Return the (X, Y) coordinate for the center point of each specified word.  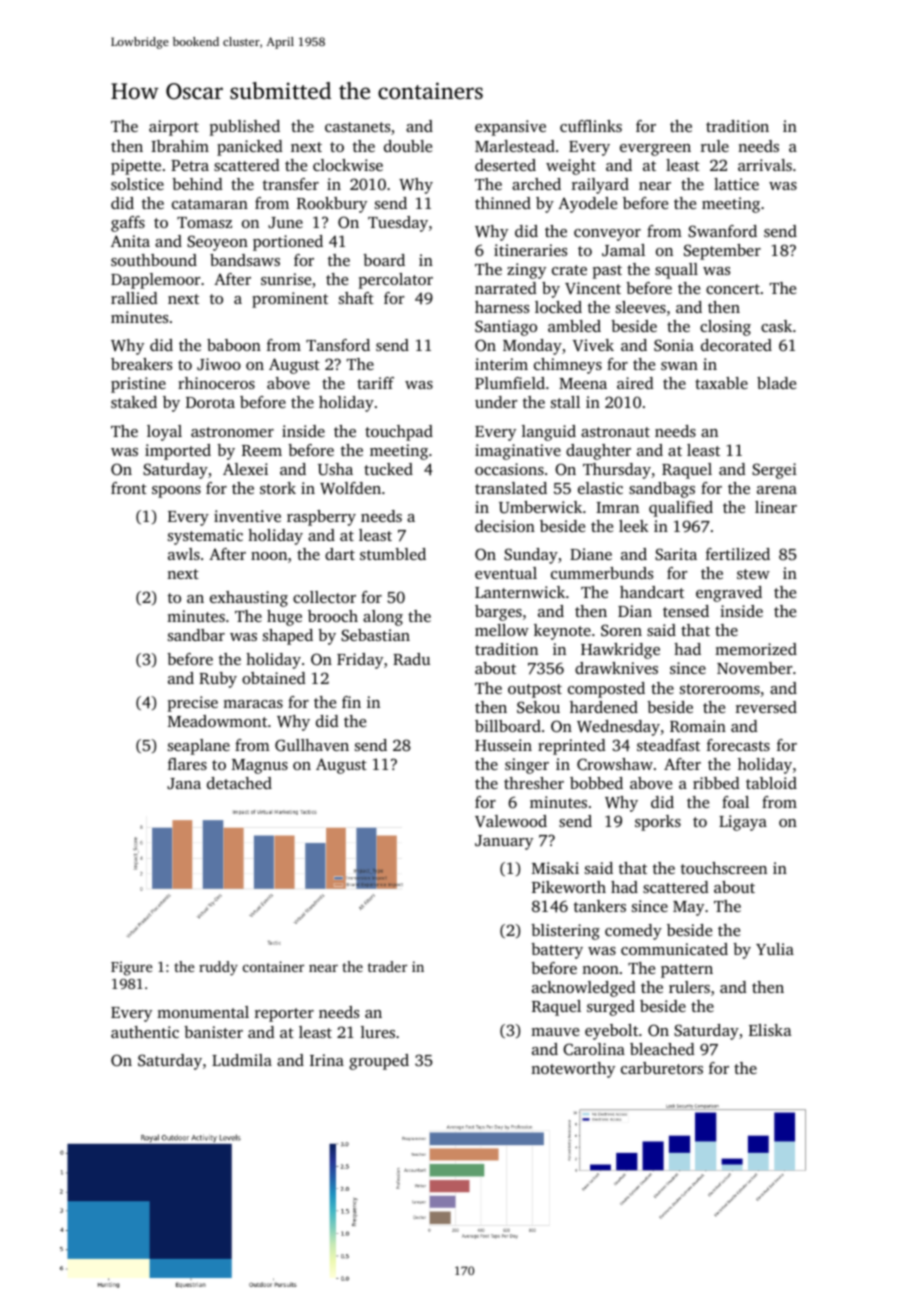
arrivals (765, 165)
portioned (288, 243)
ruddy (218, 968)
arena (777, 490)
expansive (510, 128)
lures (378, 1032)
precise (193, 704)
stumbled (393, 554)
